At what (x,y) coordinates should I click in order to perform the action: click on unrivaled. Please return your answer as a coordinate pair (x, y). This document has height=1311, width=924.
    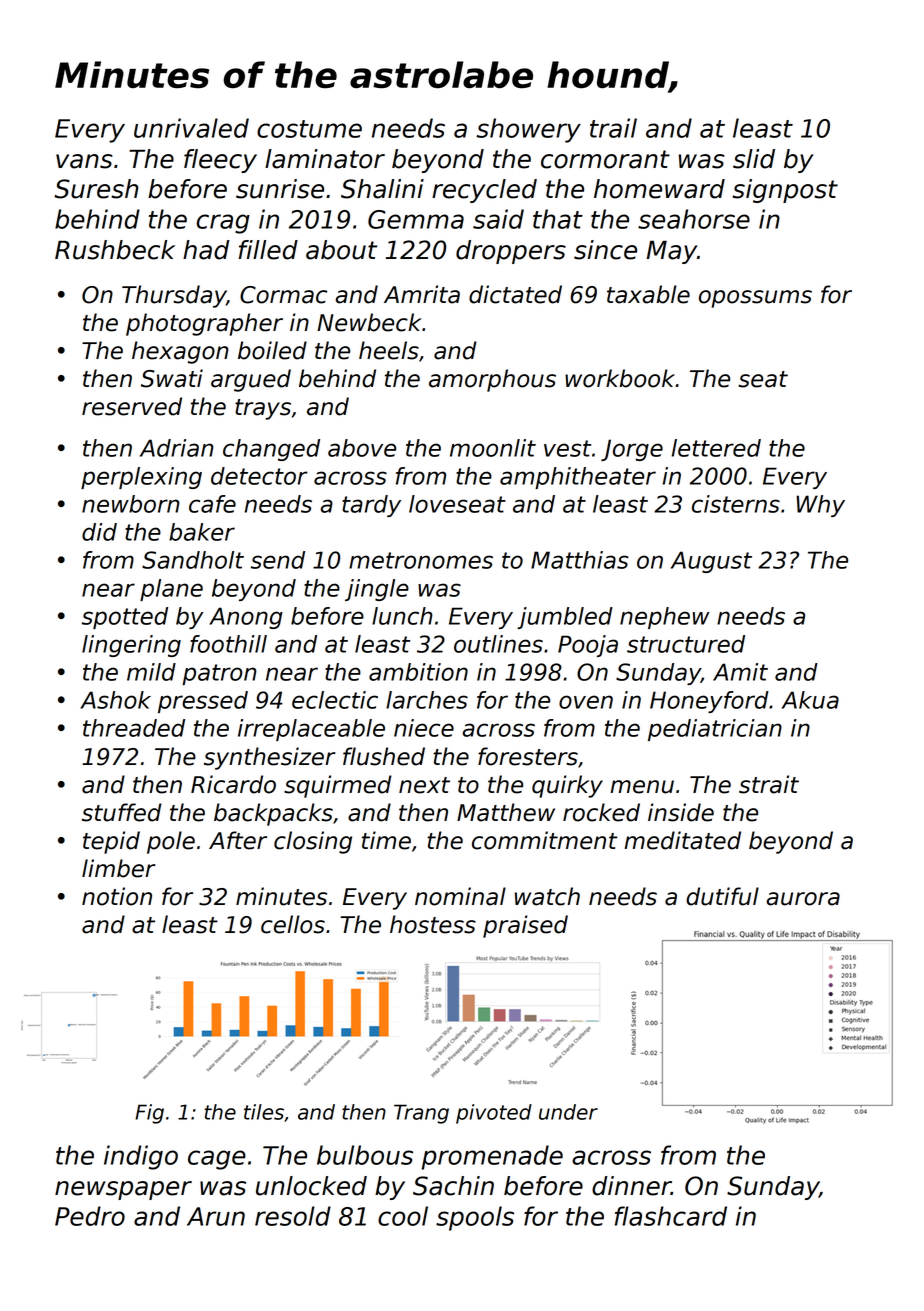
    Looking at the image, I should click on (191, 128).
